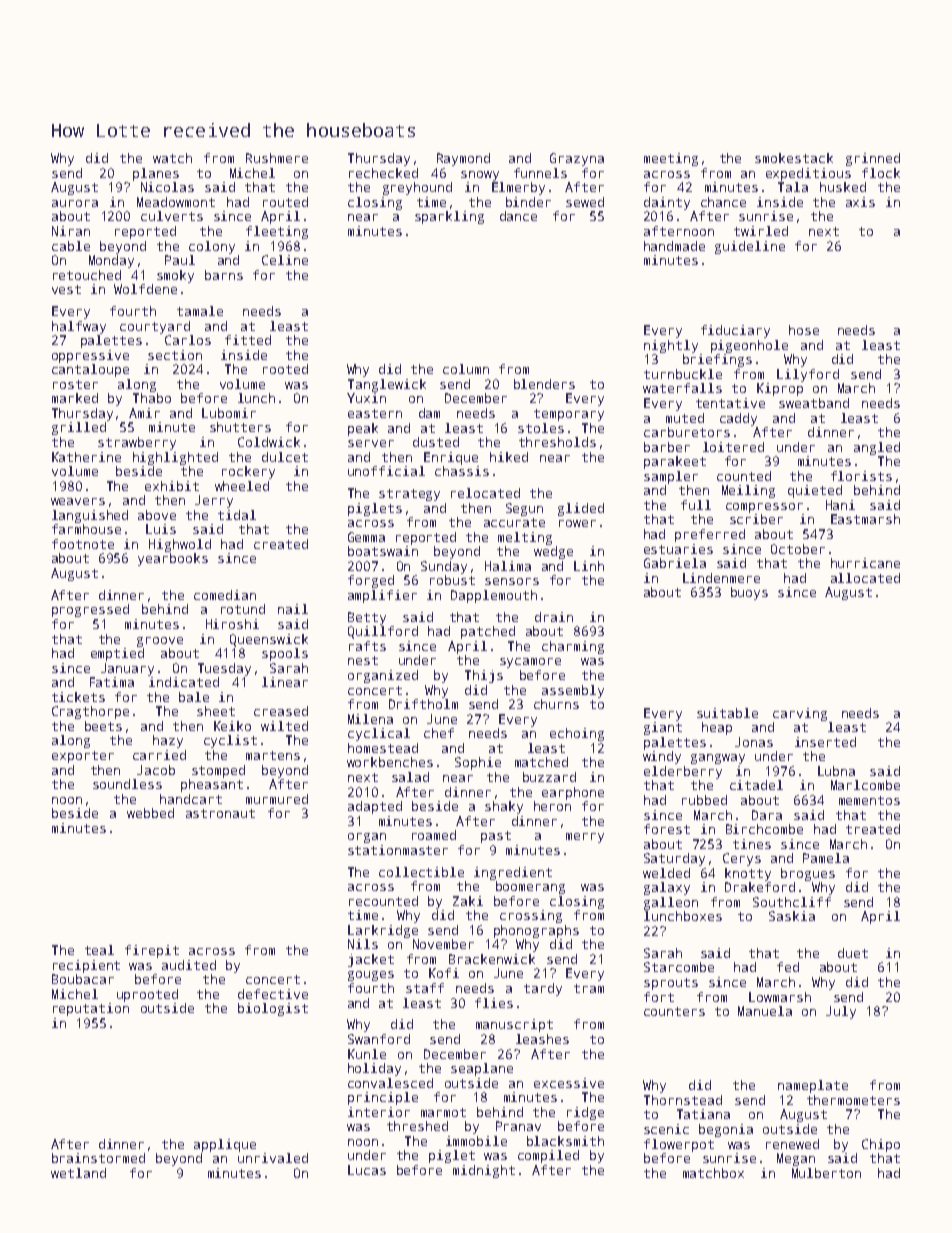 This document has width=952, height=1233. What do you see at coordinates (577, 159) in the document?
I see `Grazyna` at bounding box center [577, 159].
